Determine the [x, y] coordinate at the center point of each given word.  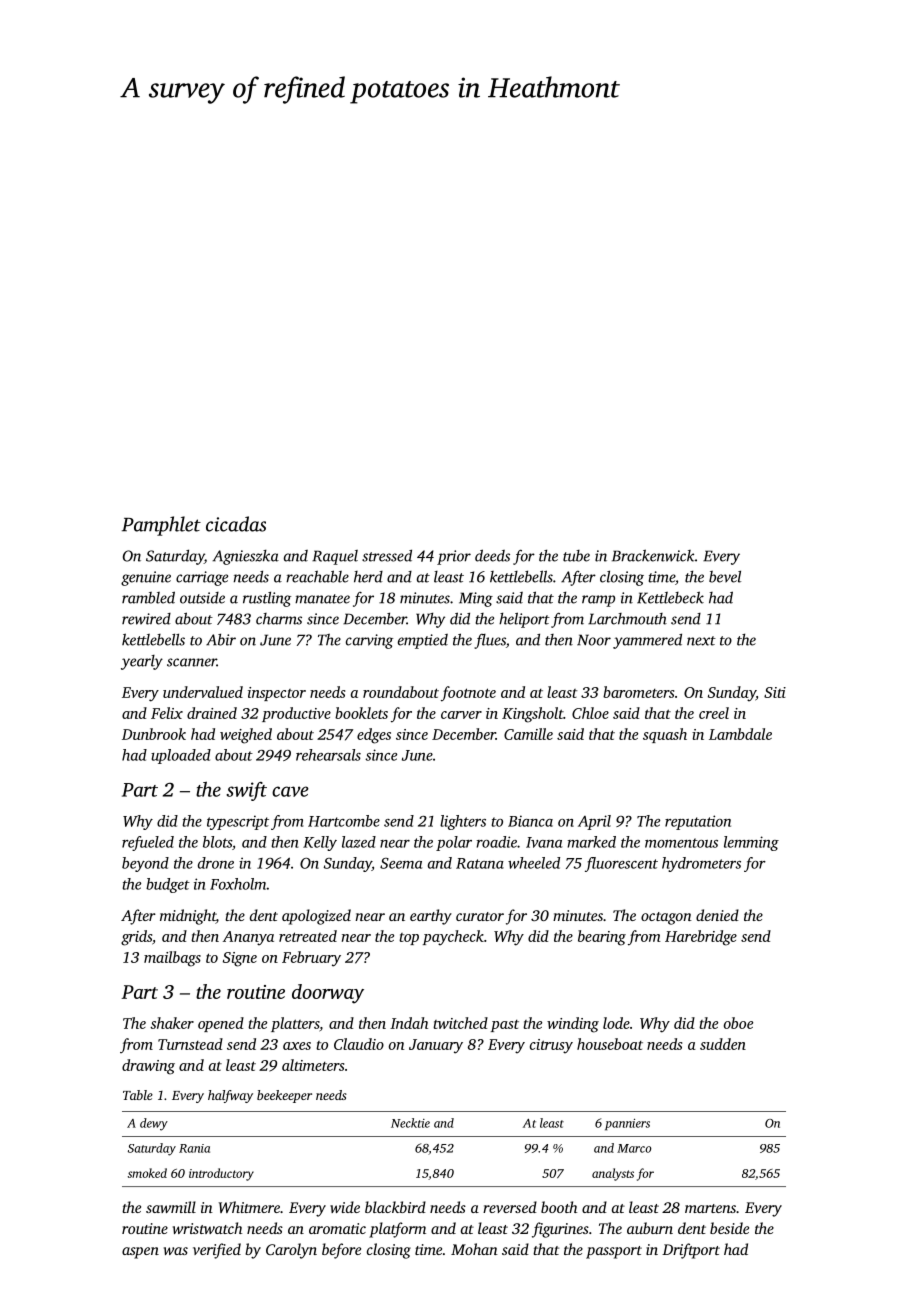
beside [729, 1228]
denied [717, 915]
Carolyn [291, 1251]
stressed [387, 555]
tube [576, 556]
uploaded [181, 756]
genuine [146, 578]
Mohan [474, 1249]
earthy [431, 917]
